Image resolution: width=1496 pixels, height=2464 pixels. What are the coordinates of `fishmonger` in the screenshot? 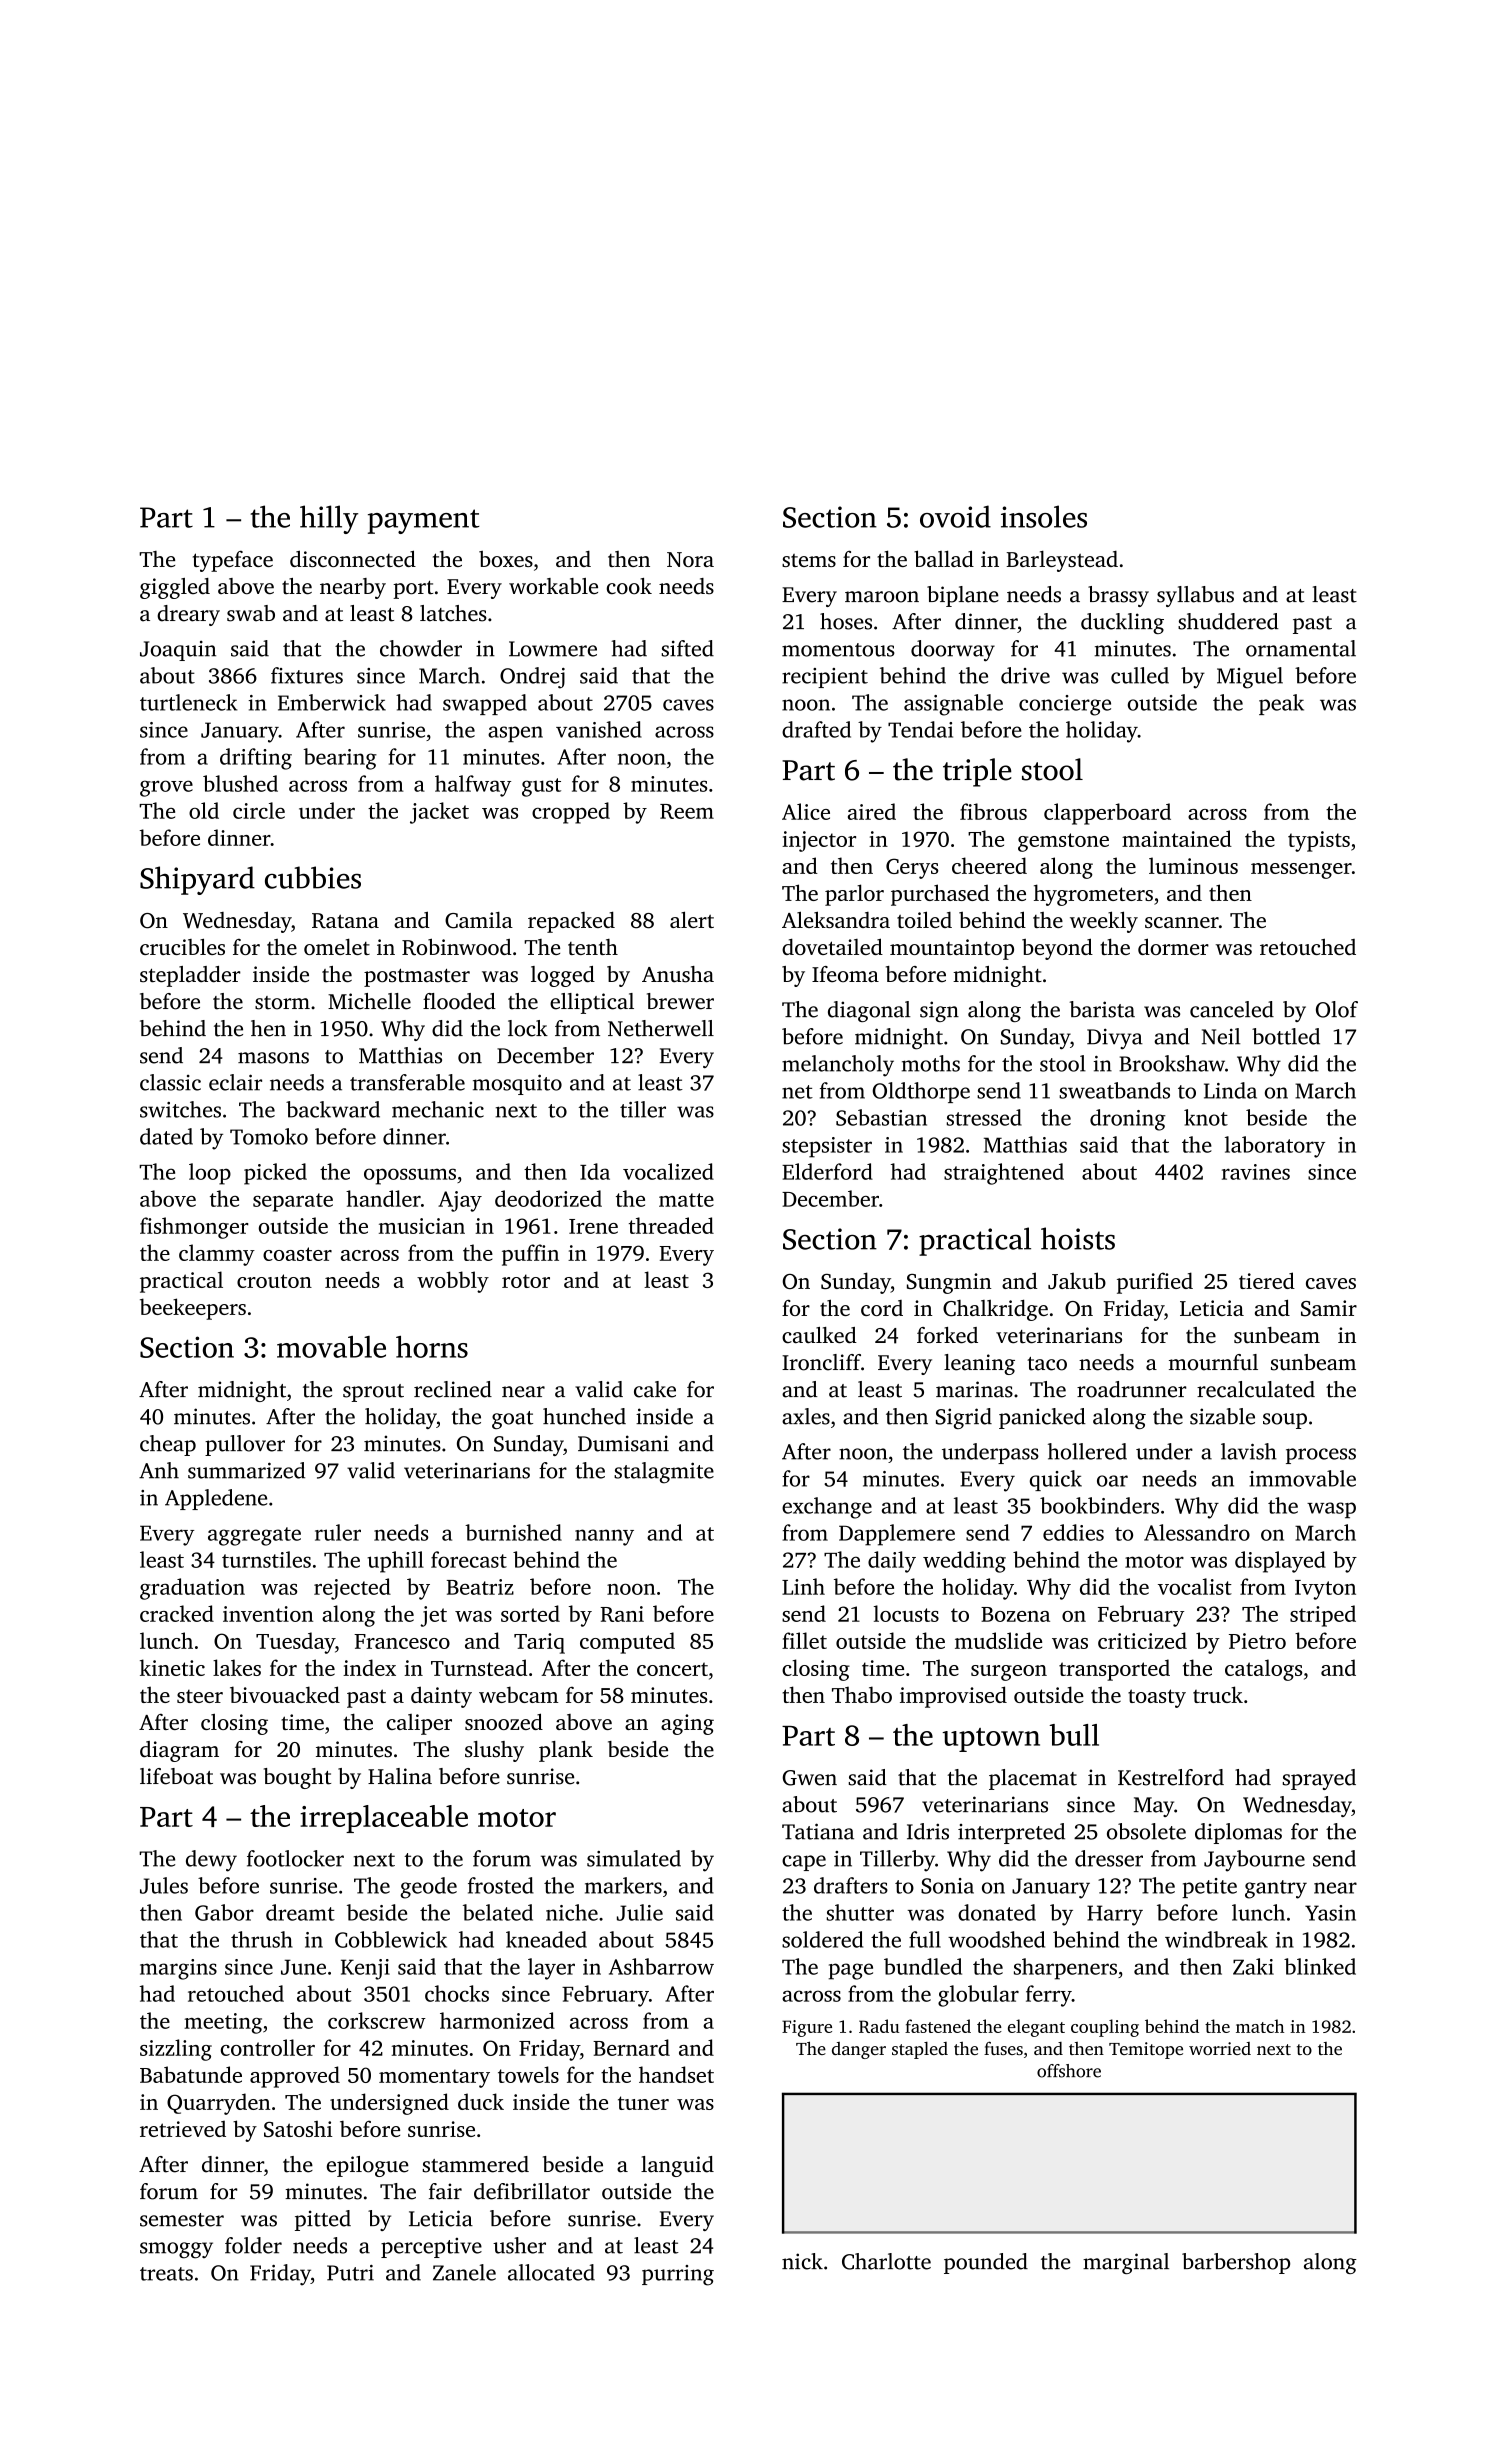 It's located at (194, 1228).
